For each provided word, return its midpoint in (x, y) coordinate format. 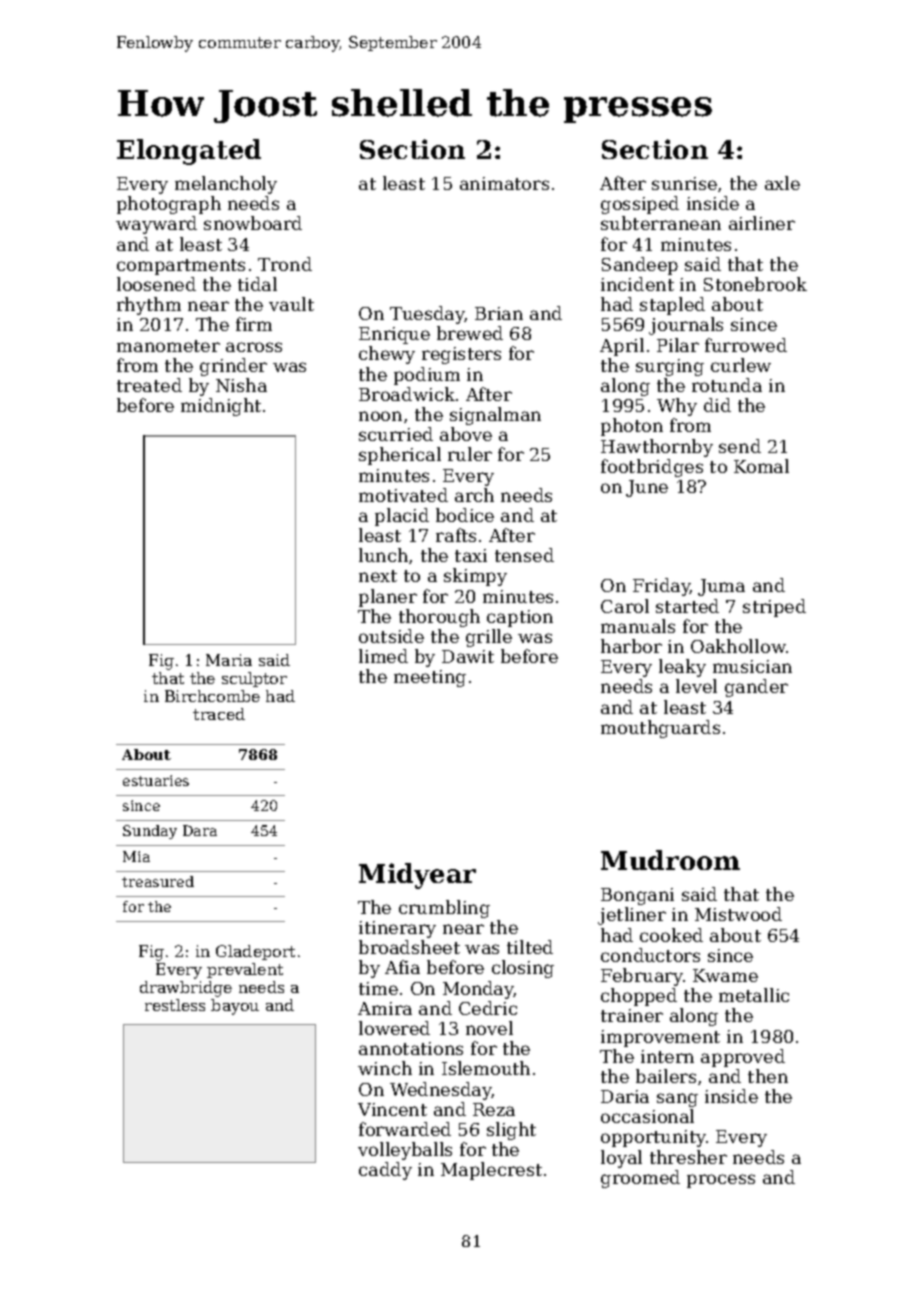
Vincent (392, 1109)
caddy (385, 1171)
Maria (229, 660)
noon (380, 416)
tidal (257, 284)
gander (756, 688)
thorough (439, 618)
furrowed (746, 345)
